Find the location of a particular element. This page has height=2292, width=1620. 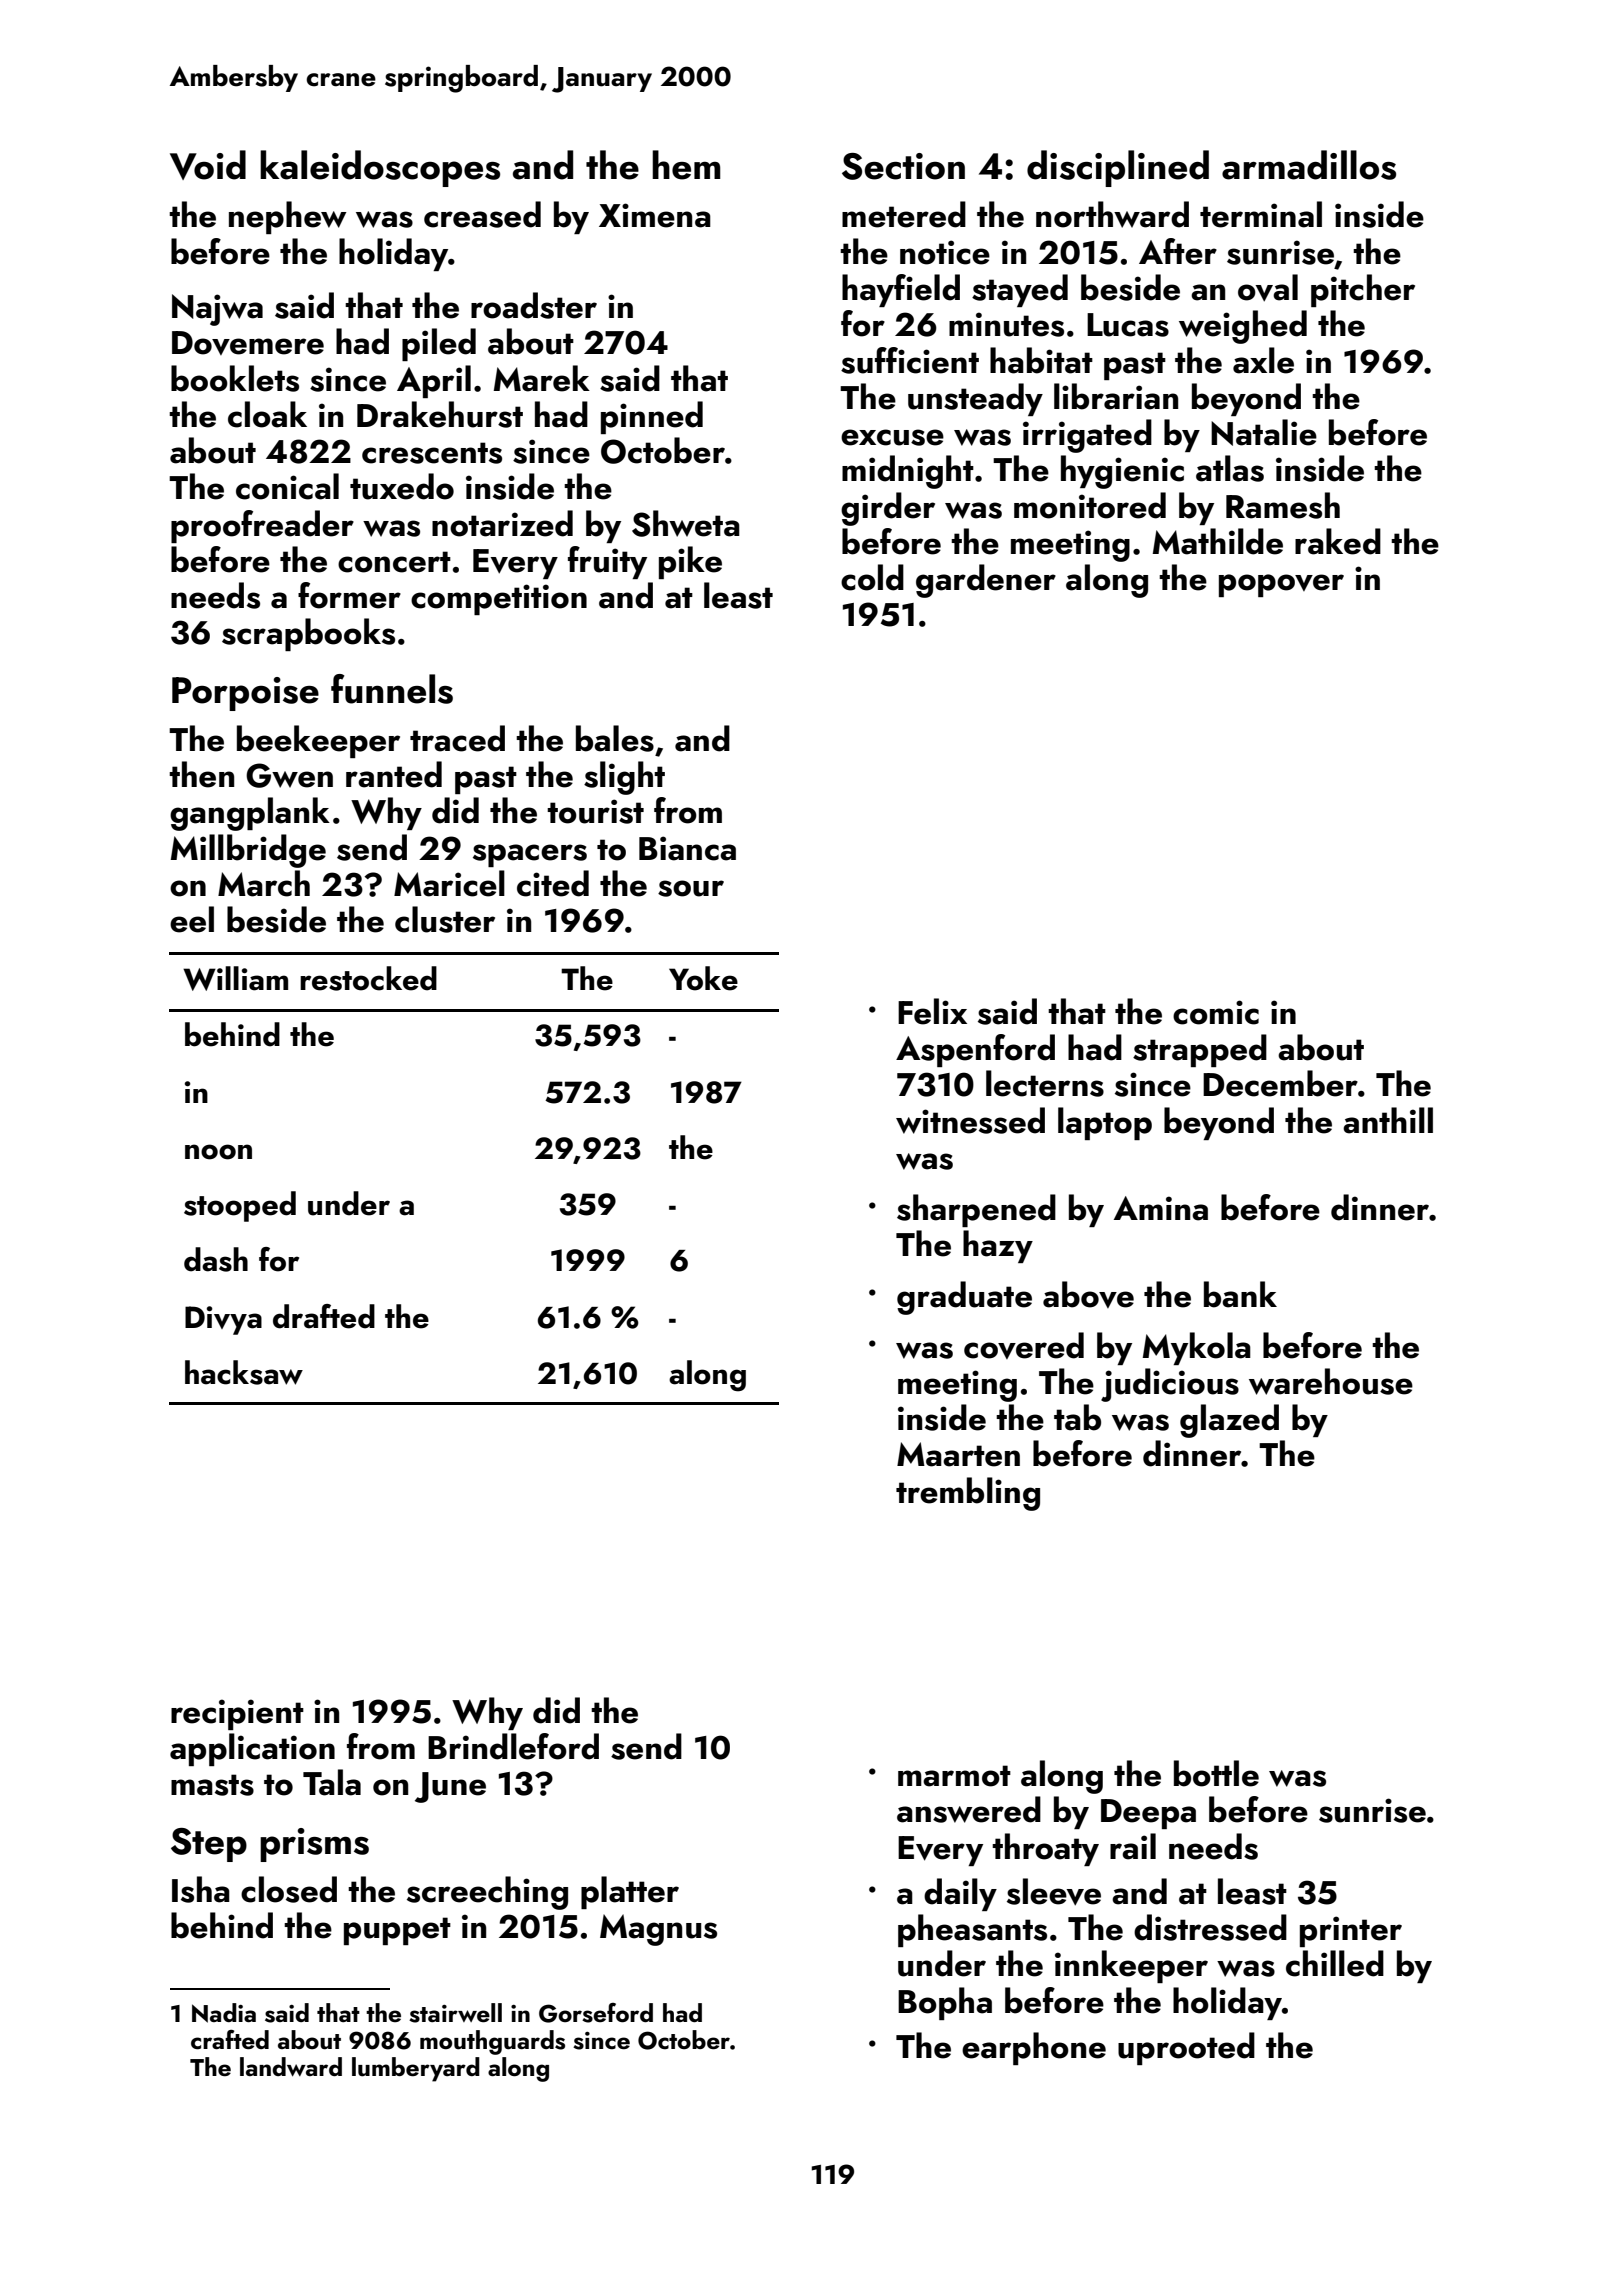

bottle is located at coordinates (1216, 1773).
